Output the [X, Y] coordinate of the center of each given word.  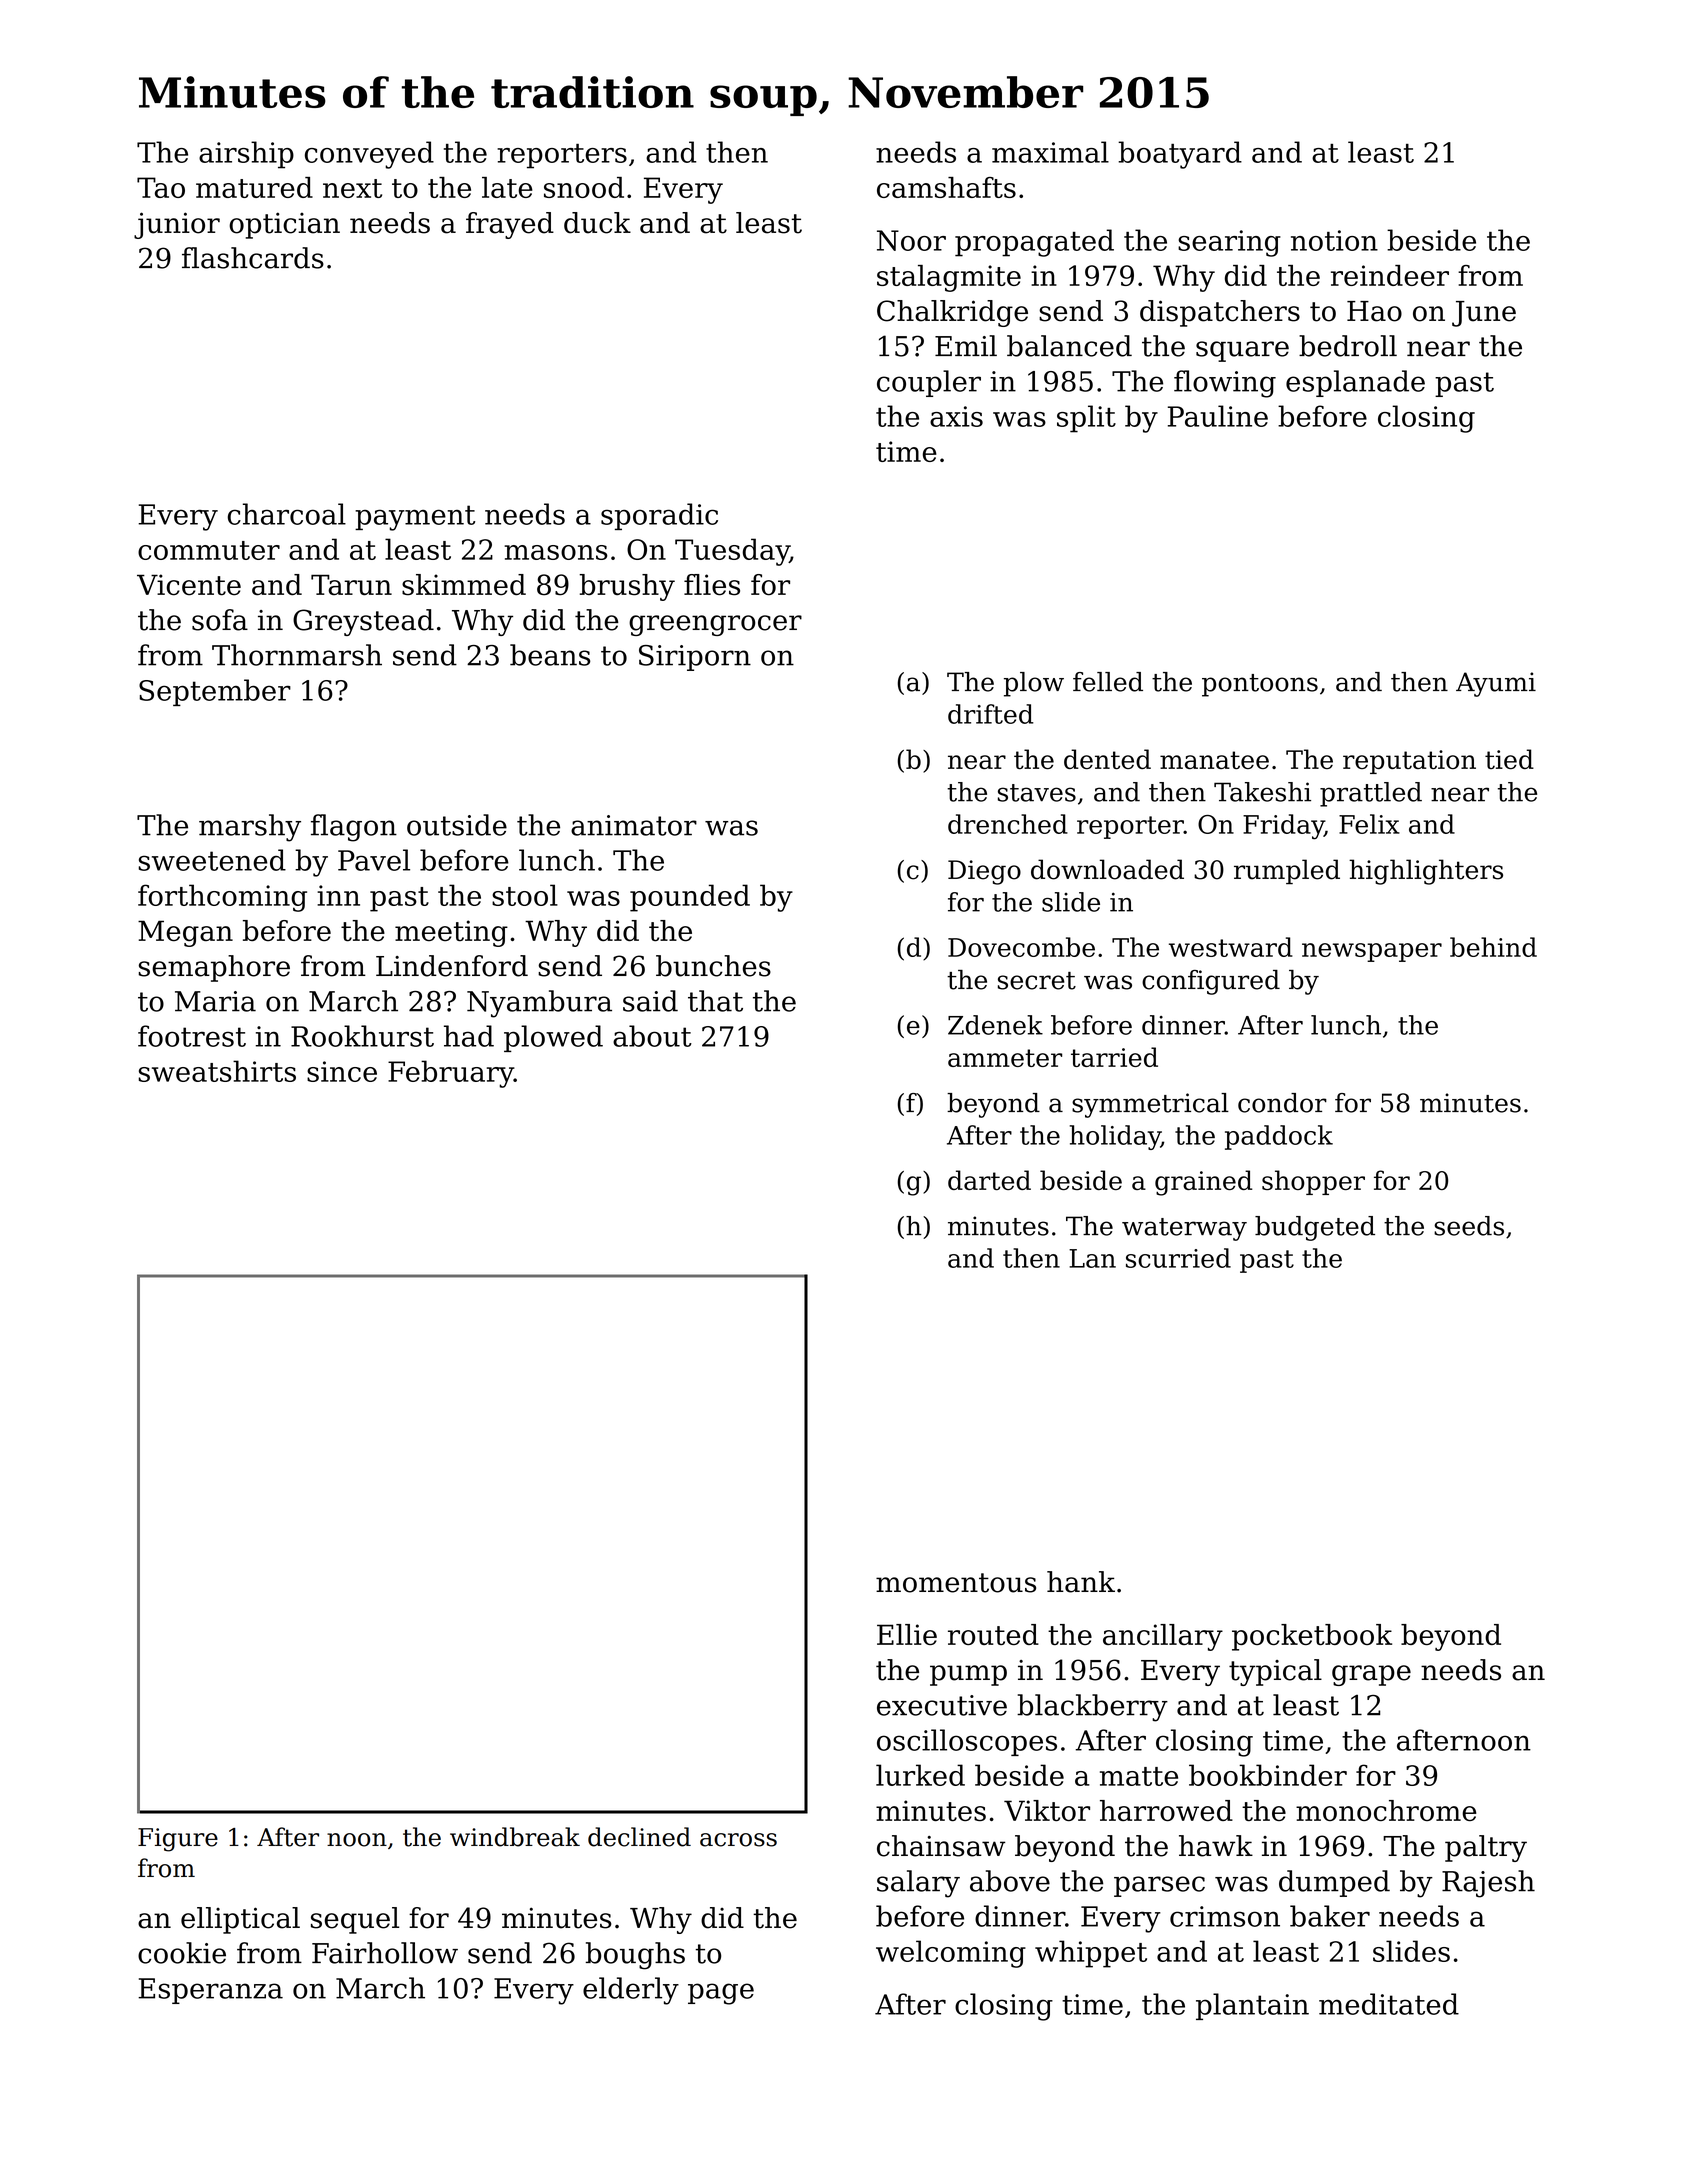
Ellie [907, 1634]
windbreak [515, 1837]
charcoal [287, 514]
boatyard [1180, 155]
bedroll [1348, 346]
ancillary [1163, 1637]
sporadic [659, 516]
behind [1493, 947]
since [342, 1071]
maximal [1050, 152]
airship [246, 155]
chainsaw [941, 1846]
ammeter [1005, 1058]
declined [639, 1837]
